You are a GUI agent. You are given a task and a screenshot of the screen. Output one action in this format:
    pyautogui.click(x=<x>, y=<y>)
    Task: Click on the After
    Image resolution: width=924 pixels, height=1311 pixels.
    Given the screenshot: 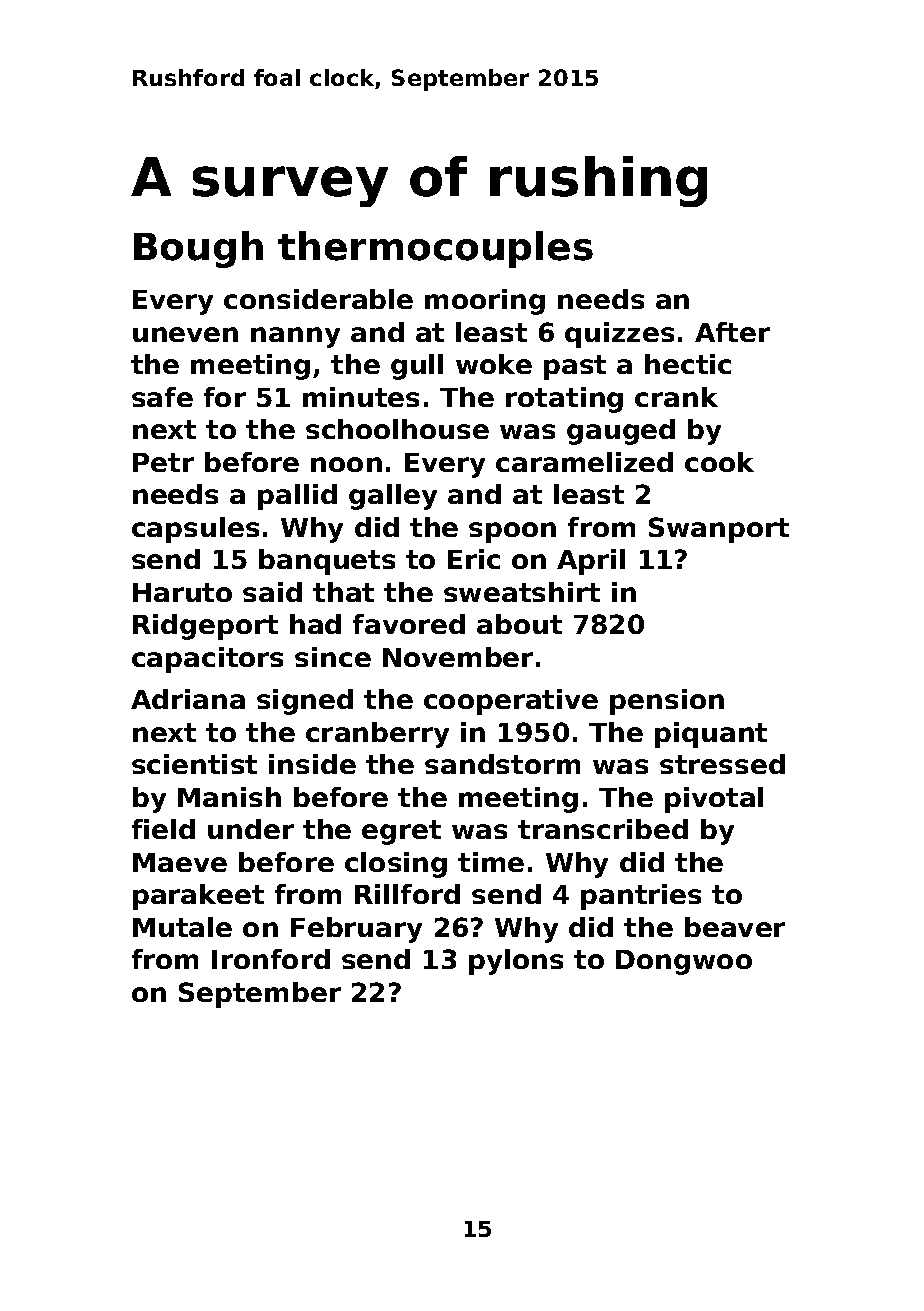 What is the action you would take?
    pyautogui.click(x=732, y=332)
